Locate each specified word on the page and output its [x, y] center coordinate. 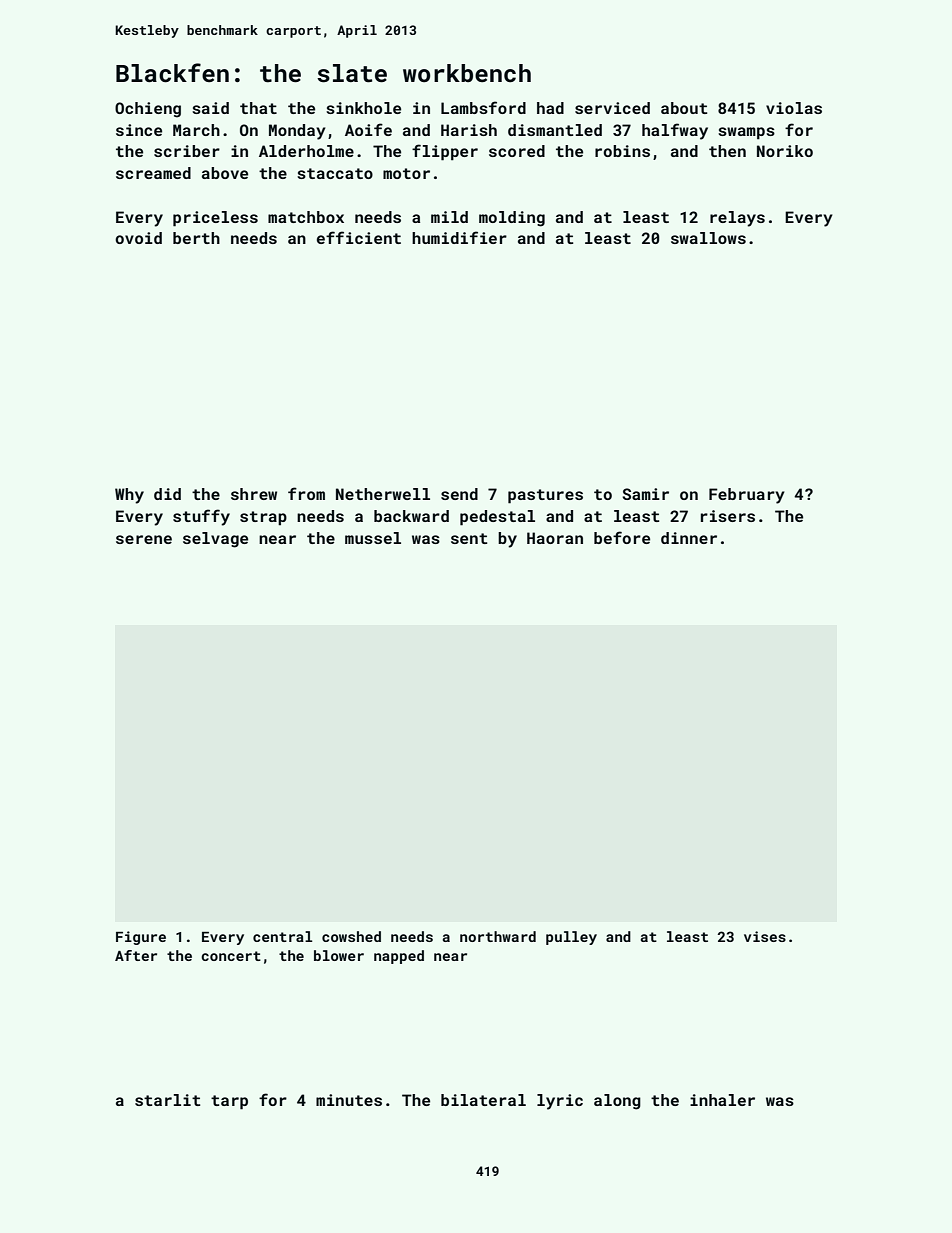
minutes [349, 1100]
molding [512, 219]
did [167, 494]
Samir [645, 494]
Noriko [785, 151]
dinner [689, 538]
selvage [215, 540]
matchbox [306, 217]
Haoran [555, 538]
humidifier [459, 237]
